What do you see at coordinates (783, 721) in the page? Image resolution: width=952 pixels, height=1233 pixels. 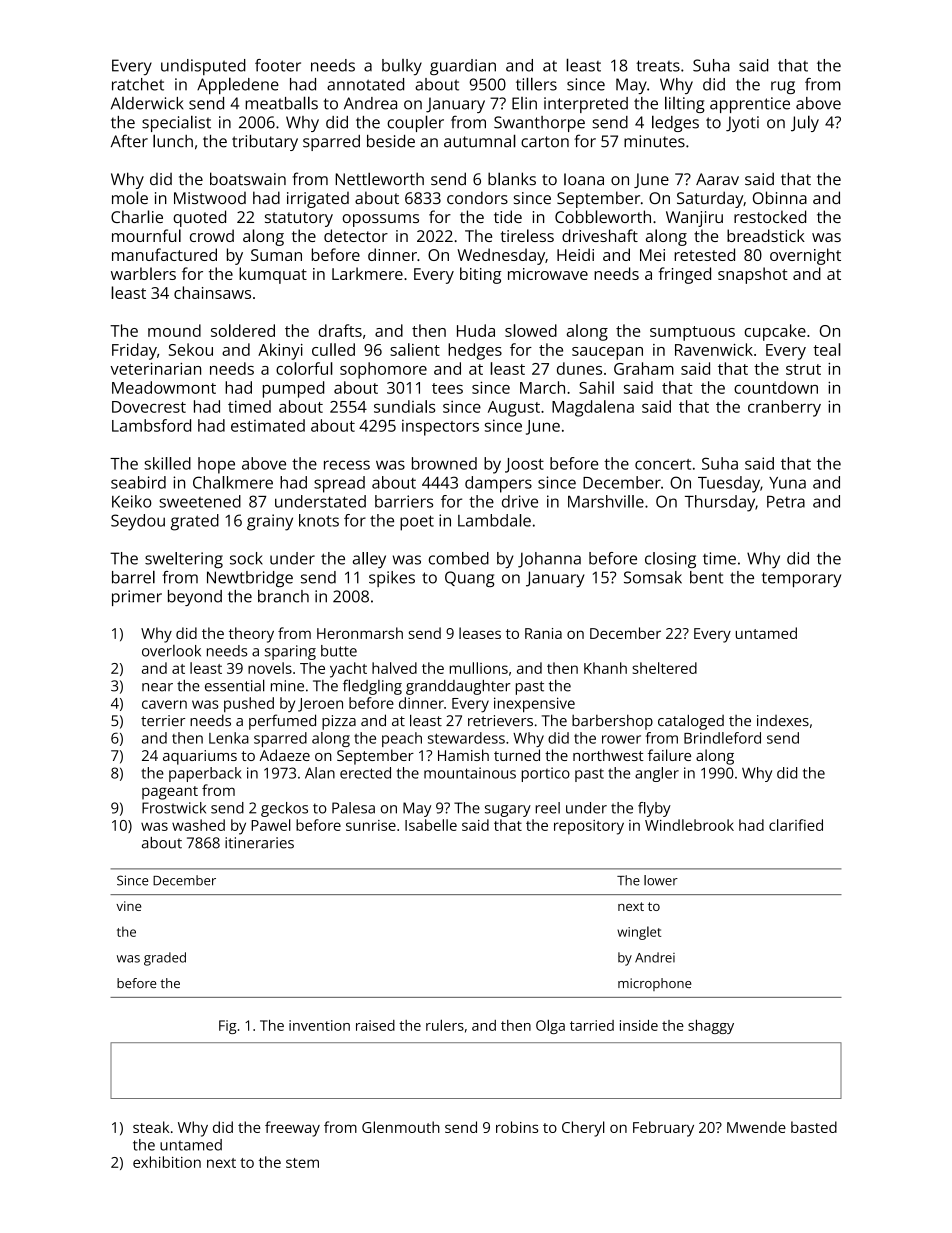 I see `indexes` at bounding box center [783, 721].
